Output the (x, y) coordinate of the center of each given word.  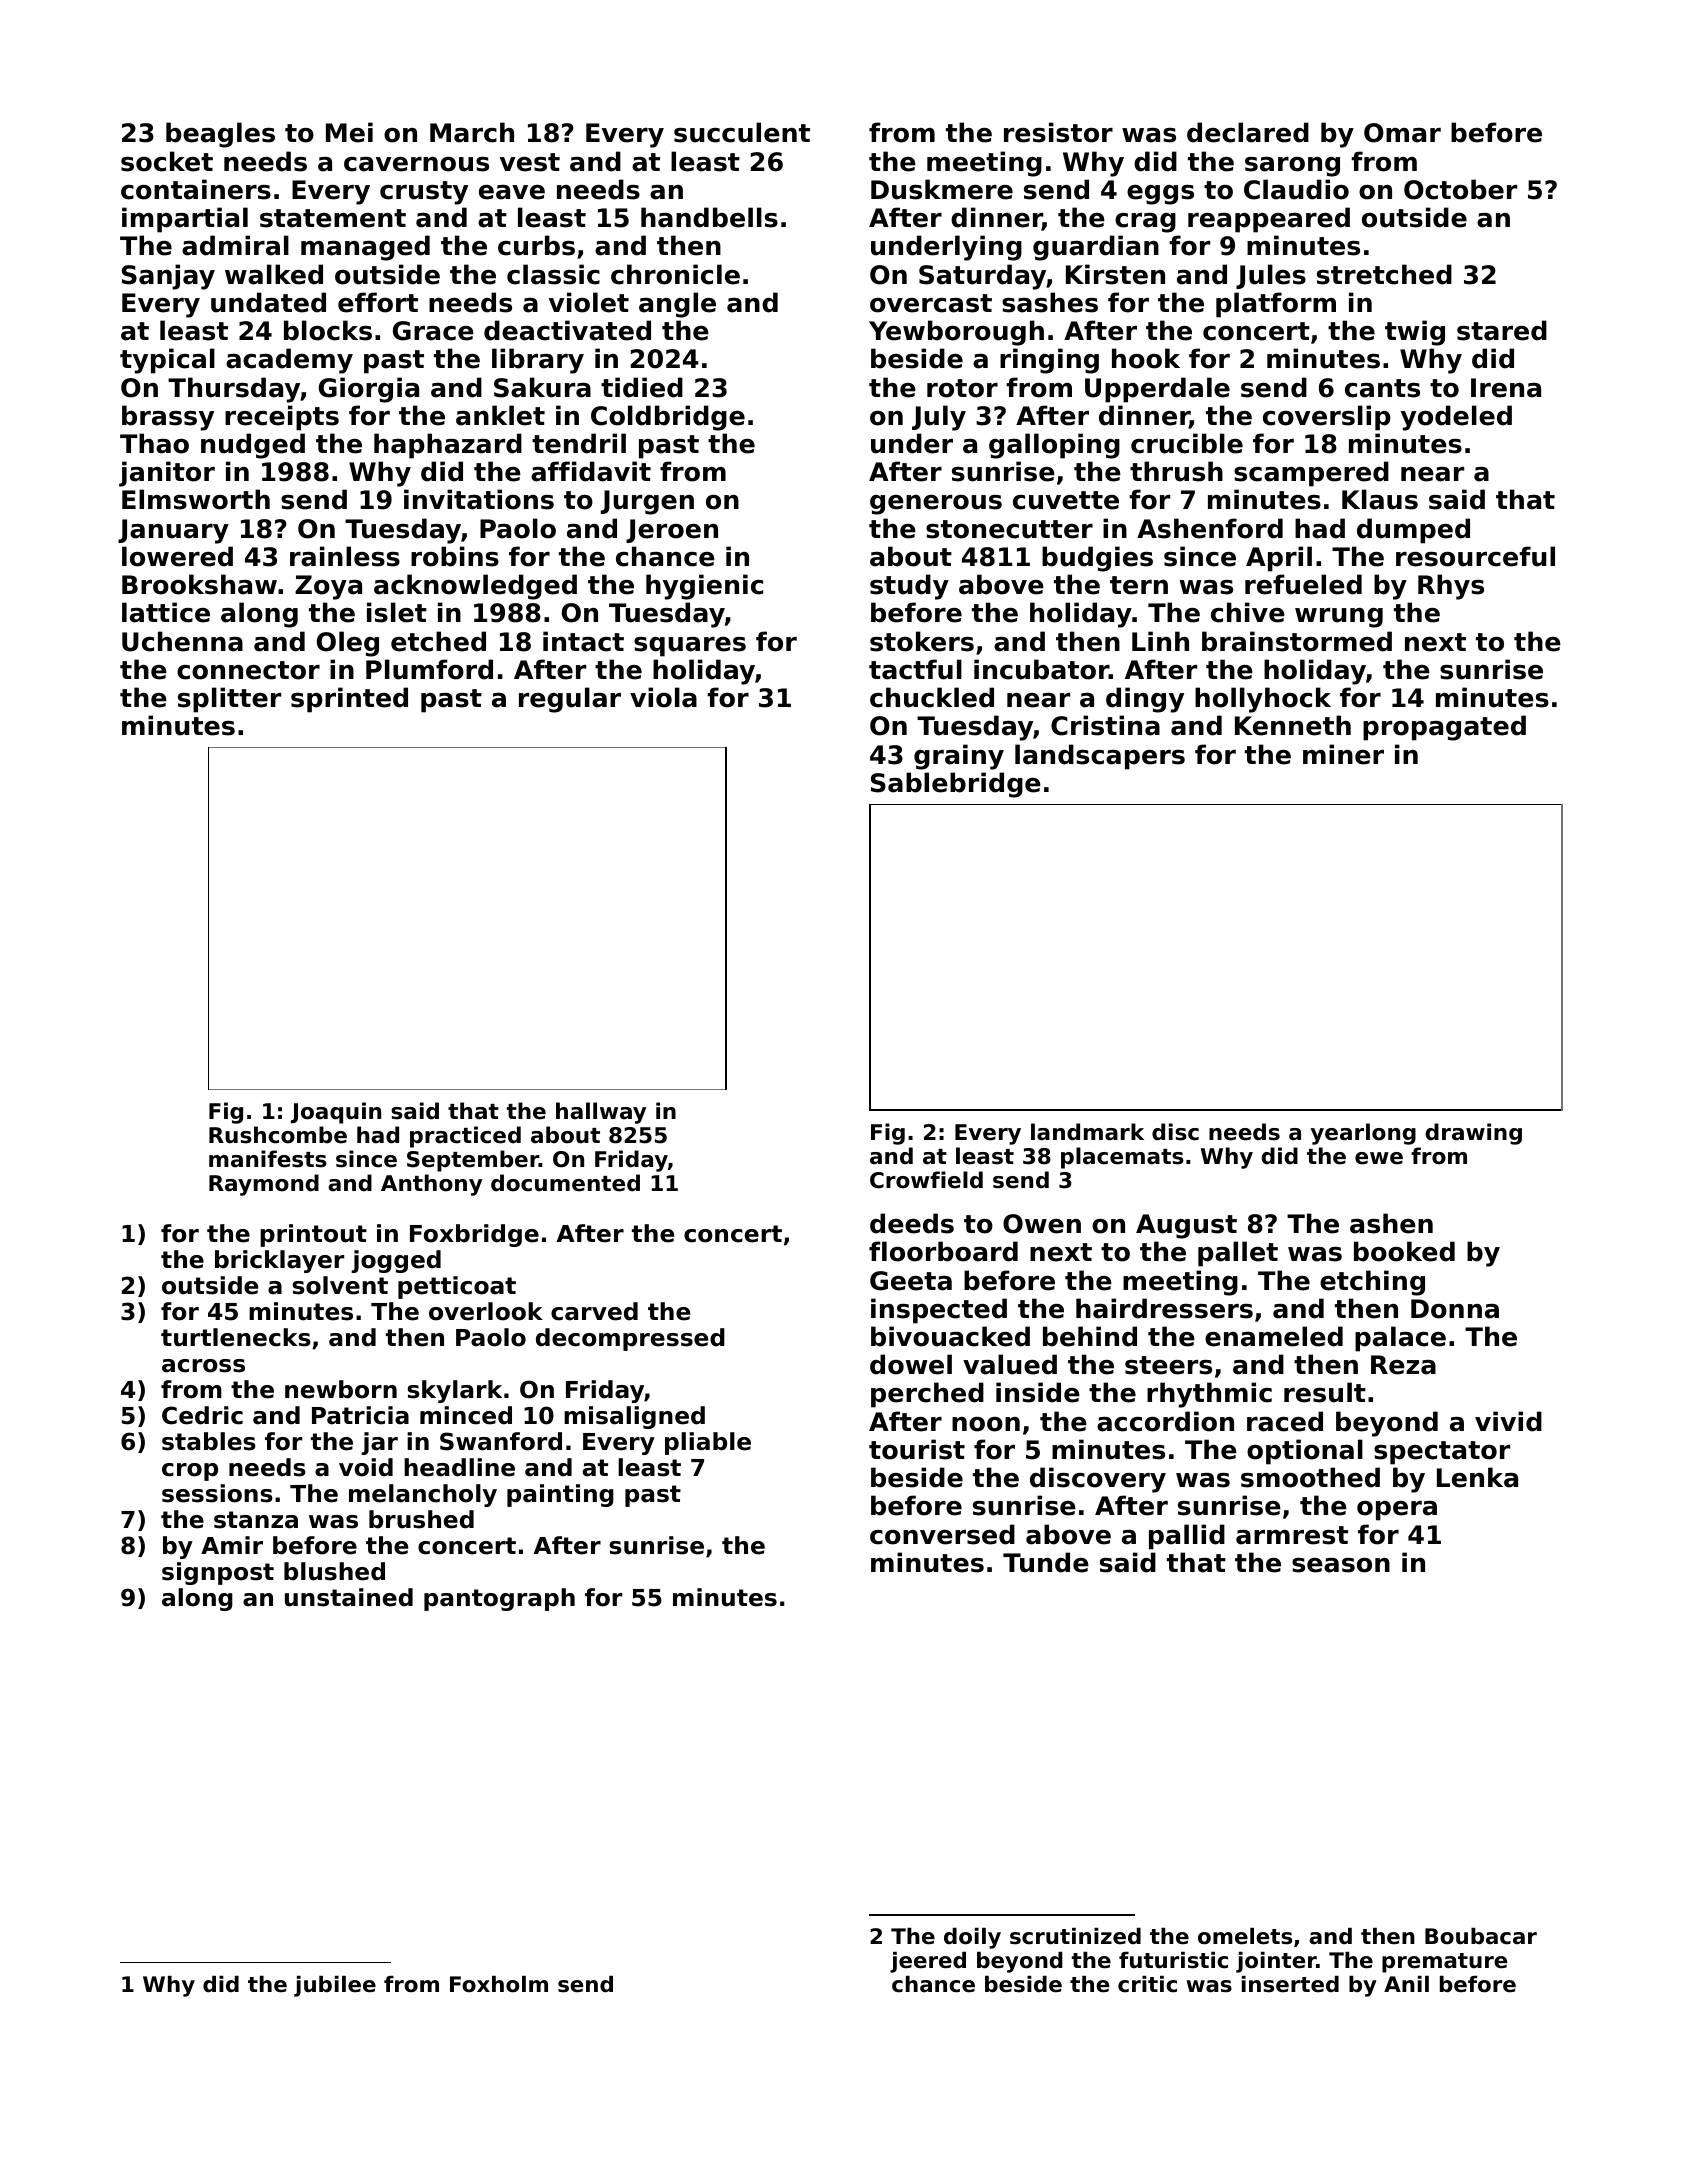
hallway (601, 1113)
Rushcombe (278, 1135)
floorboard (943, 1251)
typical (167, 361)
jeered (928, 1962)
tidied (642, 387)
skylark (454, 1391)
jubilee (335, 1986)
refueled (1303, 584)
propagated (1444, 728)
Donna (1455, 1309)
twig (1415, 333)
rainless (345, 556)
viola (663, 697)
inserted (1290, 1984)
